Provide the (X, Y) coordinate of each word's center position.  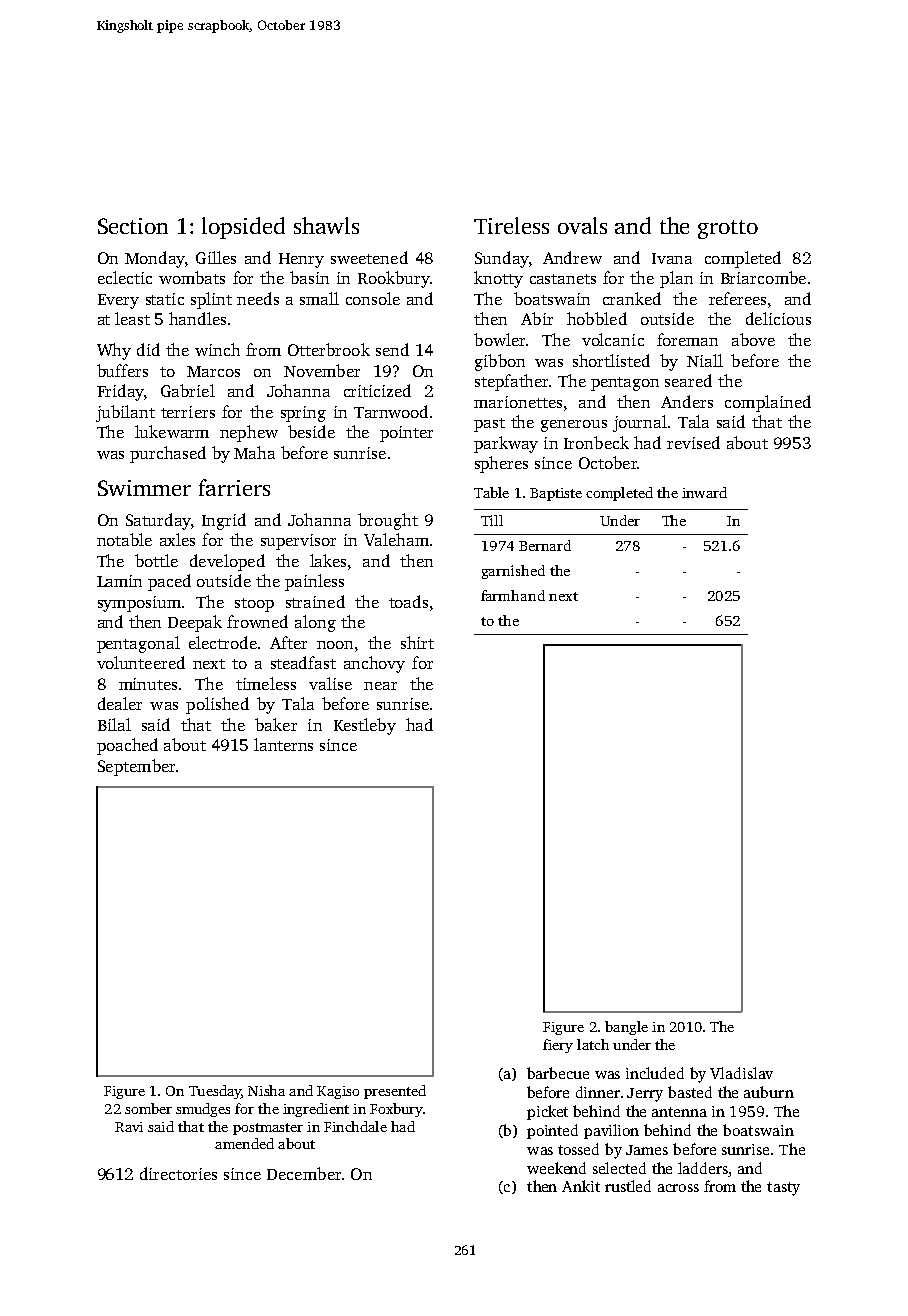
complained (768, 403)
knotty (498, 279)
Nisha (266, 1090)
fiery (558, 1046)
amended (244, 1143)
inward (704, 492)
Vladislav (741, 1073)
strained (315, 601)
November (322, 370)
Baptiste (556, 494)
